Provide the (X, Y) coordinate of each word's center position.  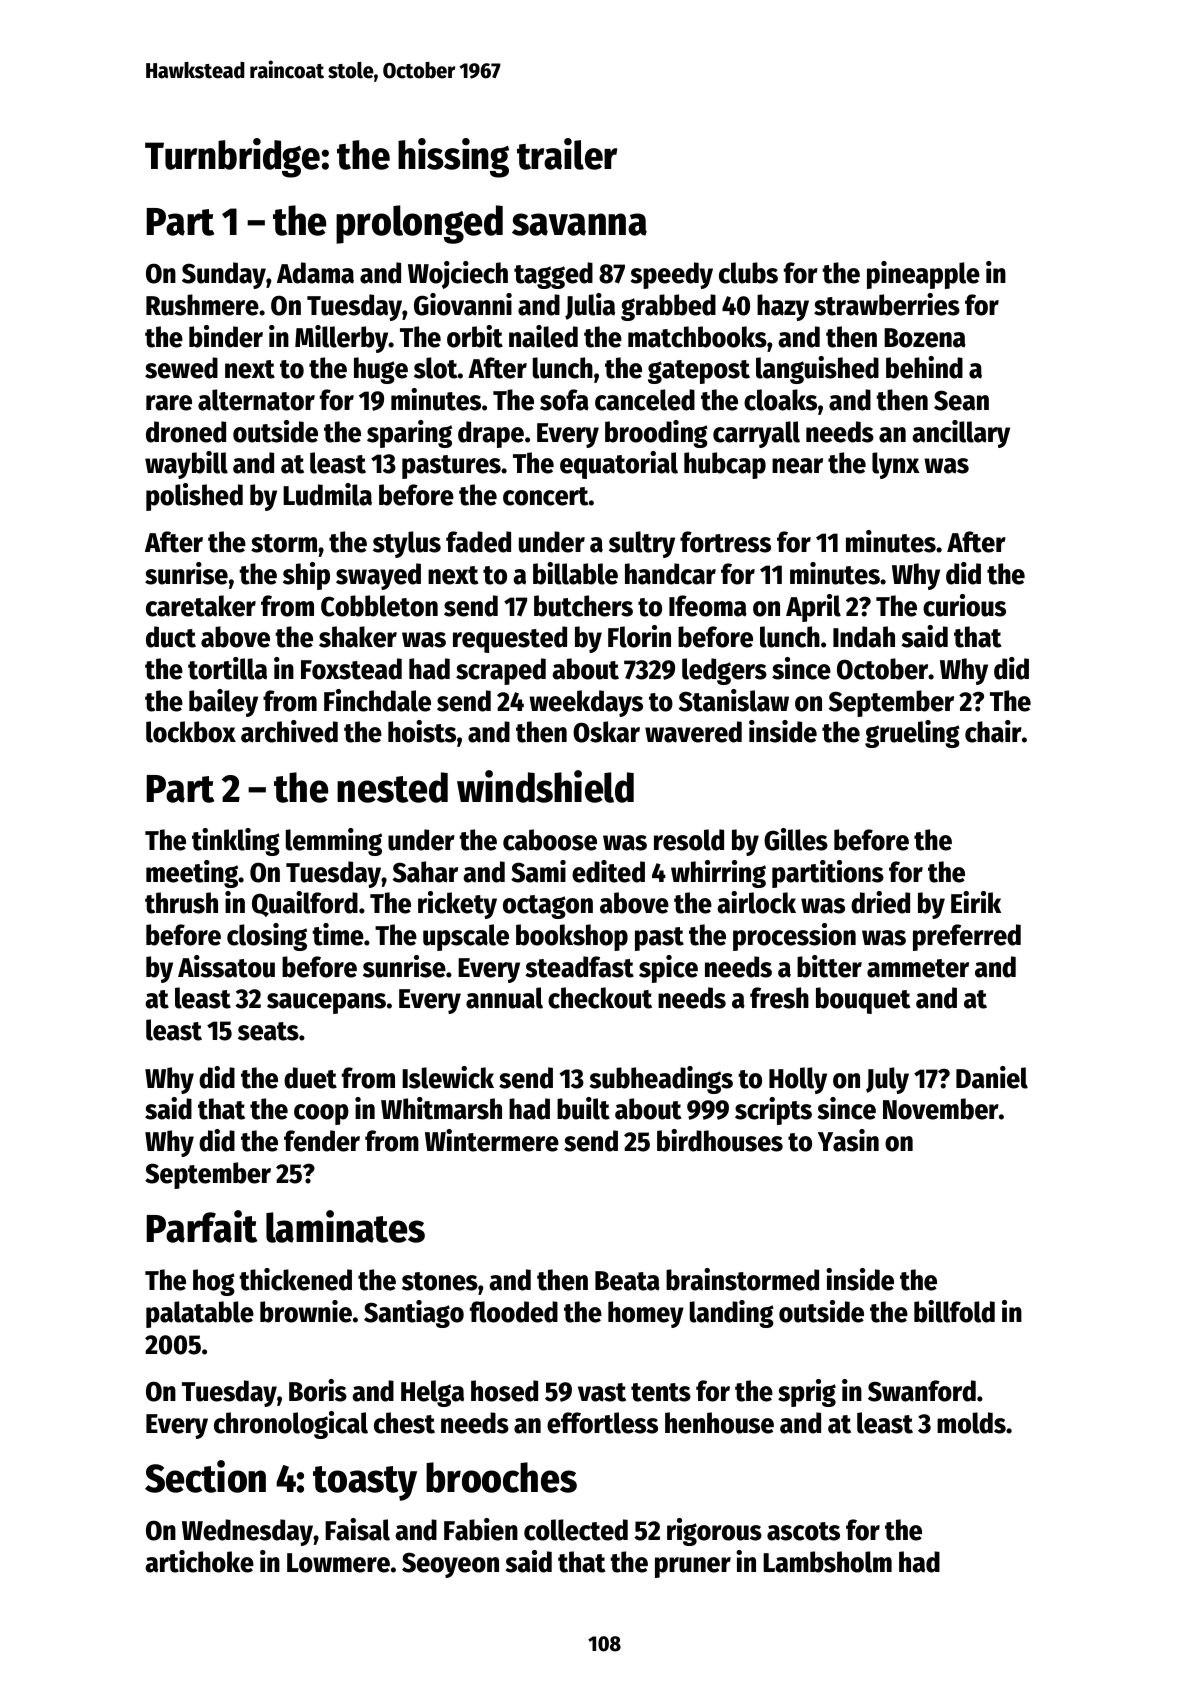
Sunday (224, 275)
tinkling (236, 842)
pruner (693, 1567)
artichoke (199, 1561)
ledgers (724, 671)
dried (880, 902)
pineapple (923, 275)
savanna (579, 224)
